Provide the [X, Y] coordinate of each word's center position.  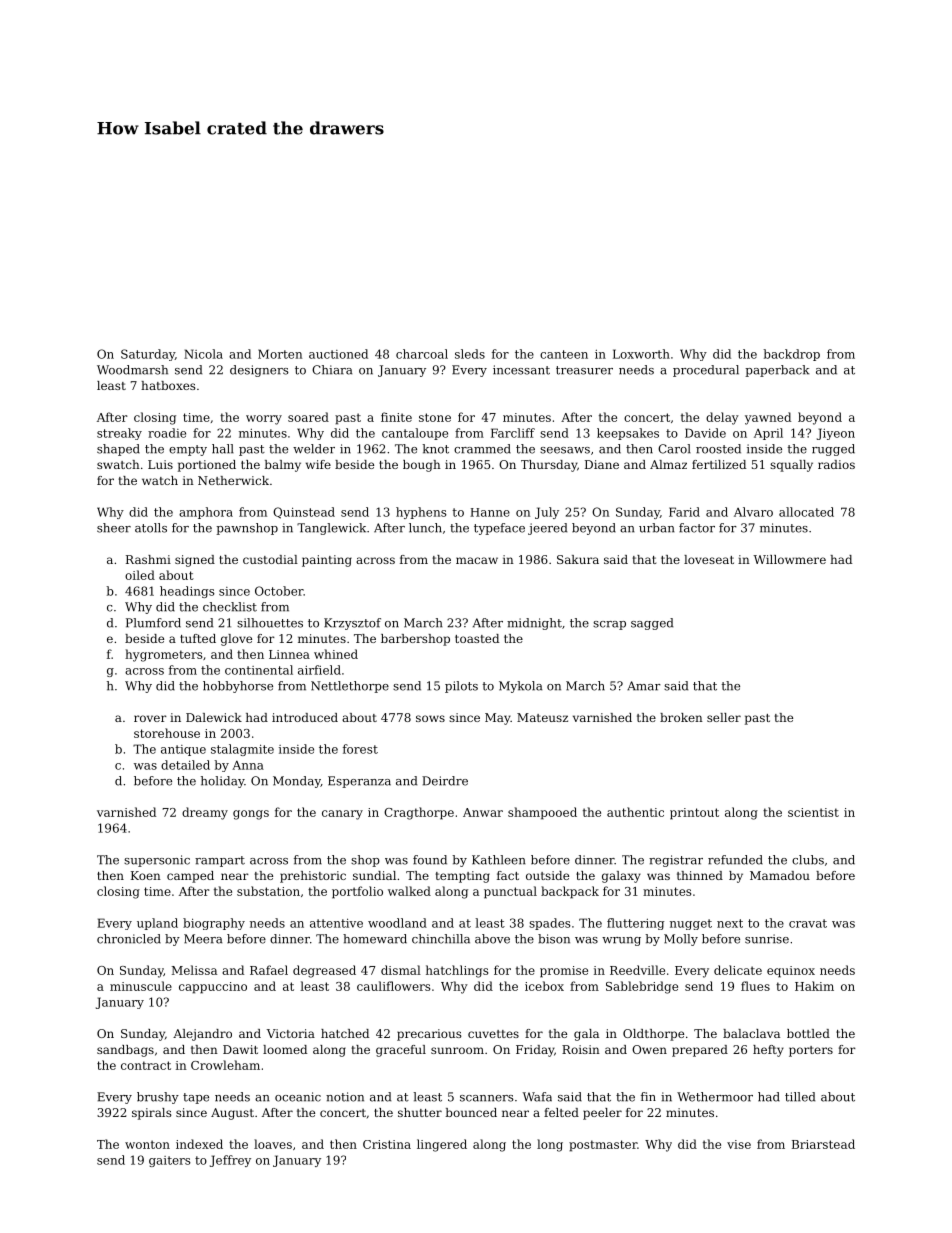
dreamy [205, 813]
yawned [768, 418]
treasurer [584, 370]
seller [724, 717]
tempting [463, 877]
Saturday [148, 355]
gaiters [170, 1161]
